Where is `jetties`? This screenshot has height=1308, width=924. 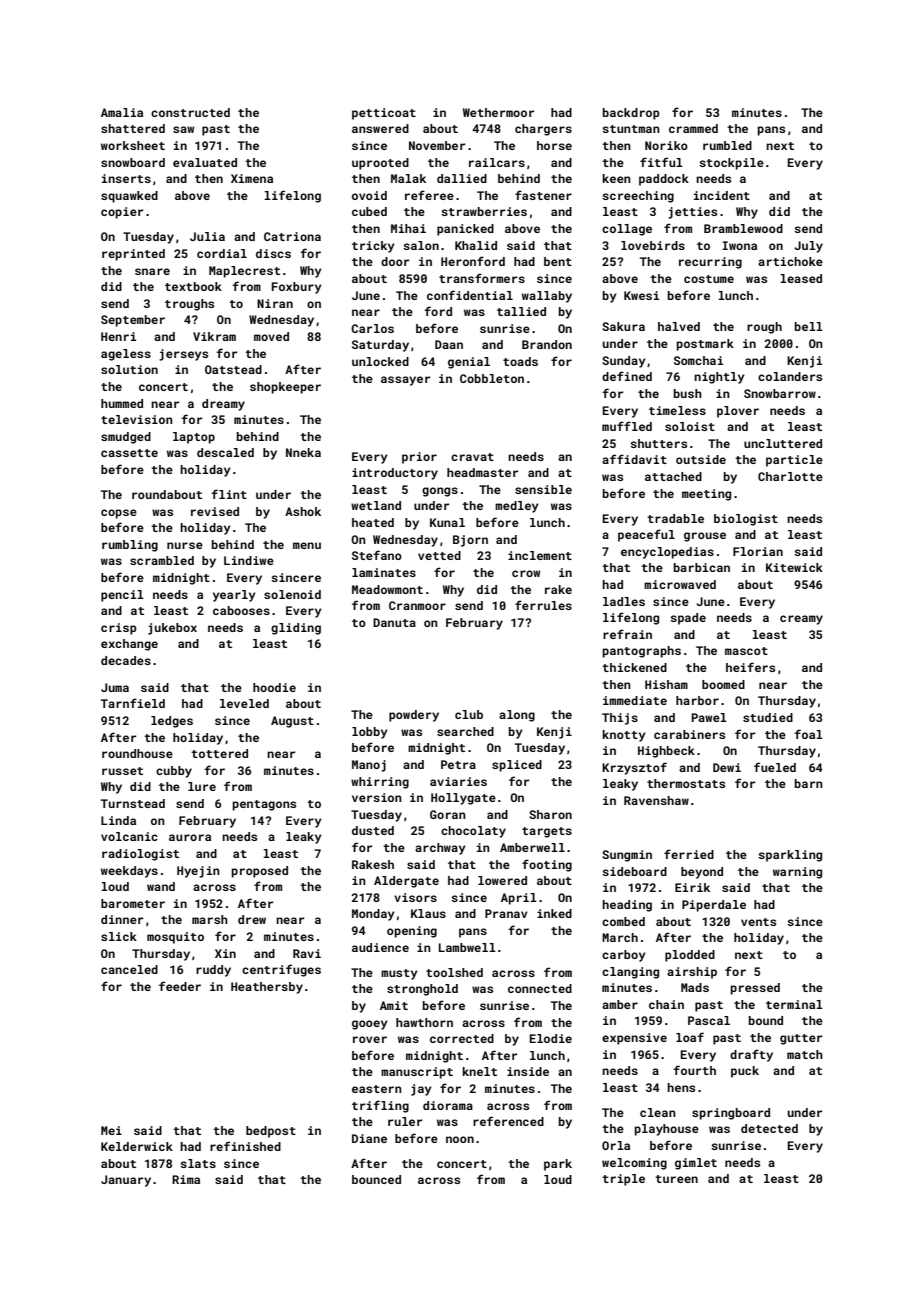
jetties is located at coordinates (692, 213).
